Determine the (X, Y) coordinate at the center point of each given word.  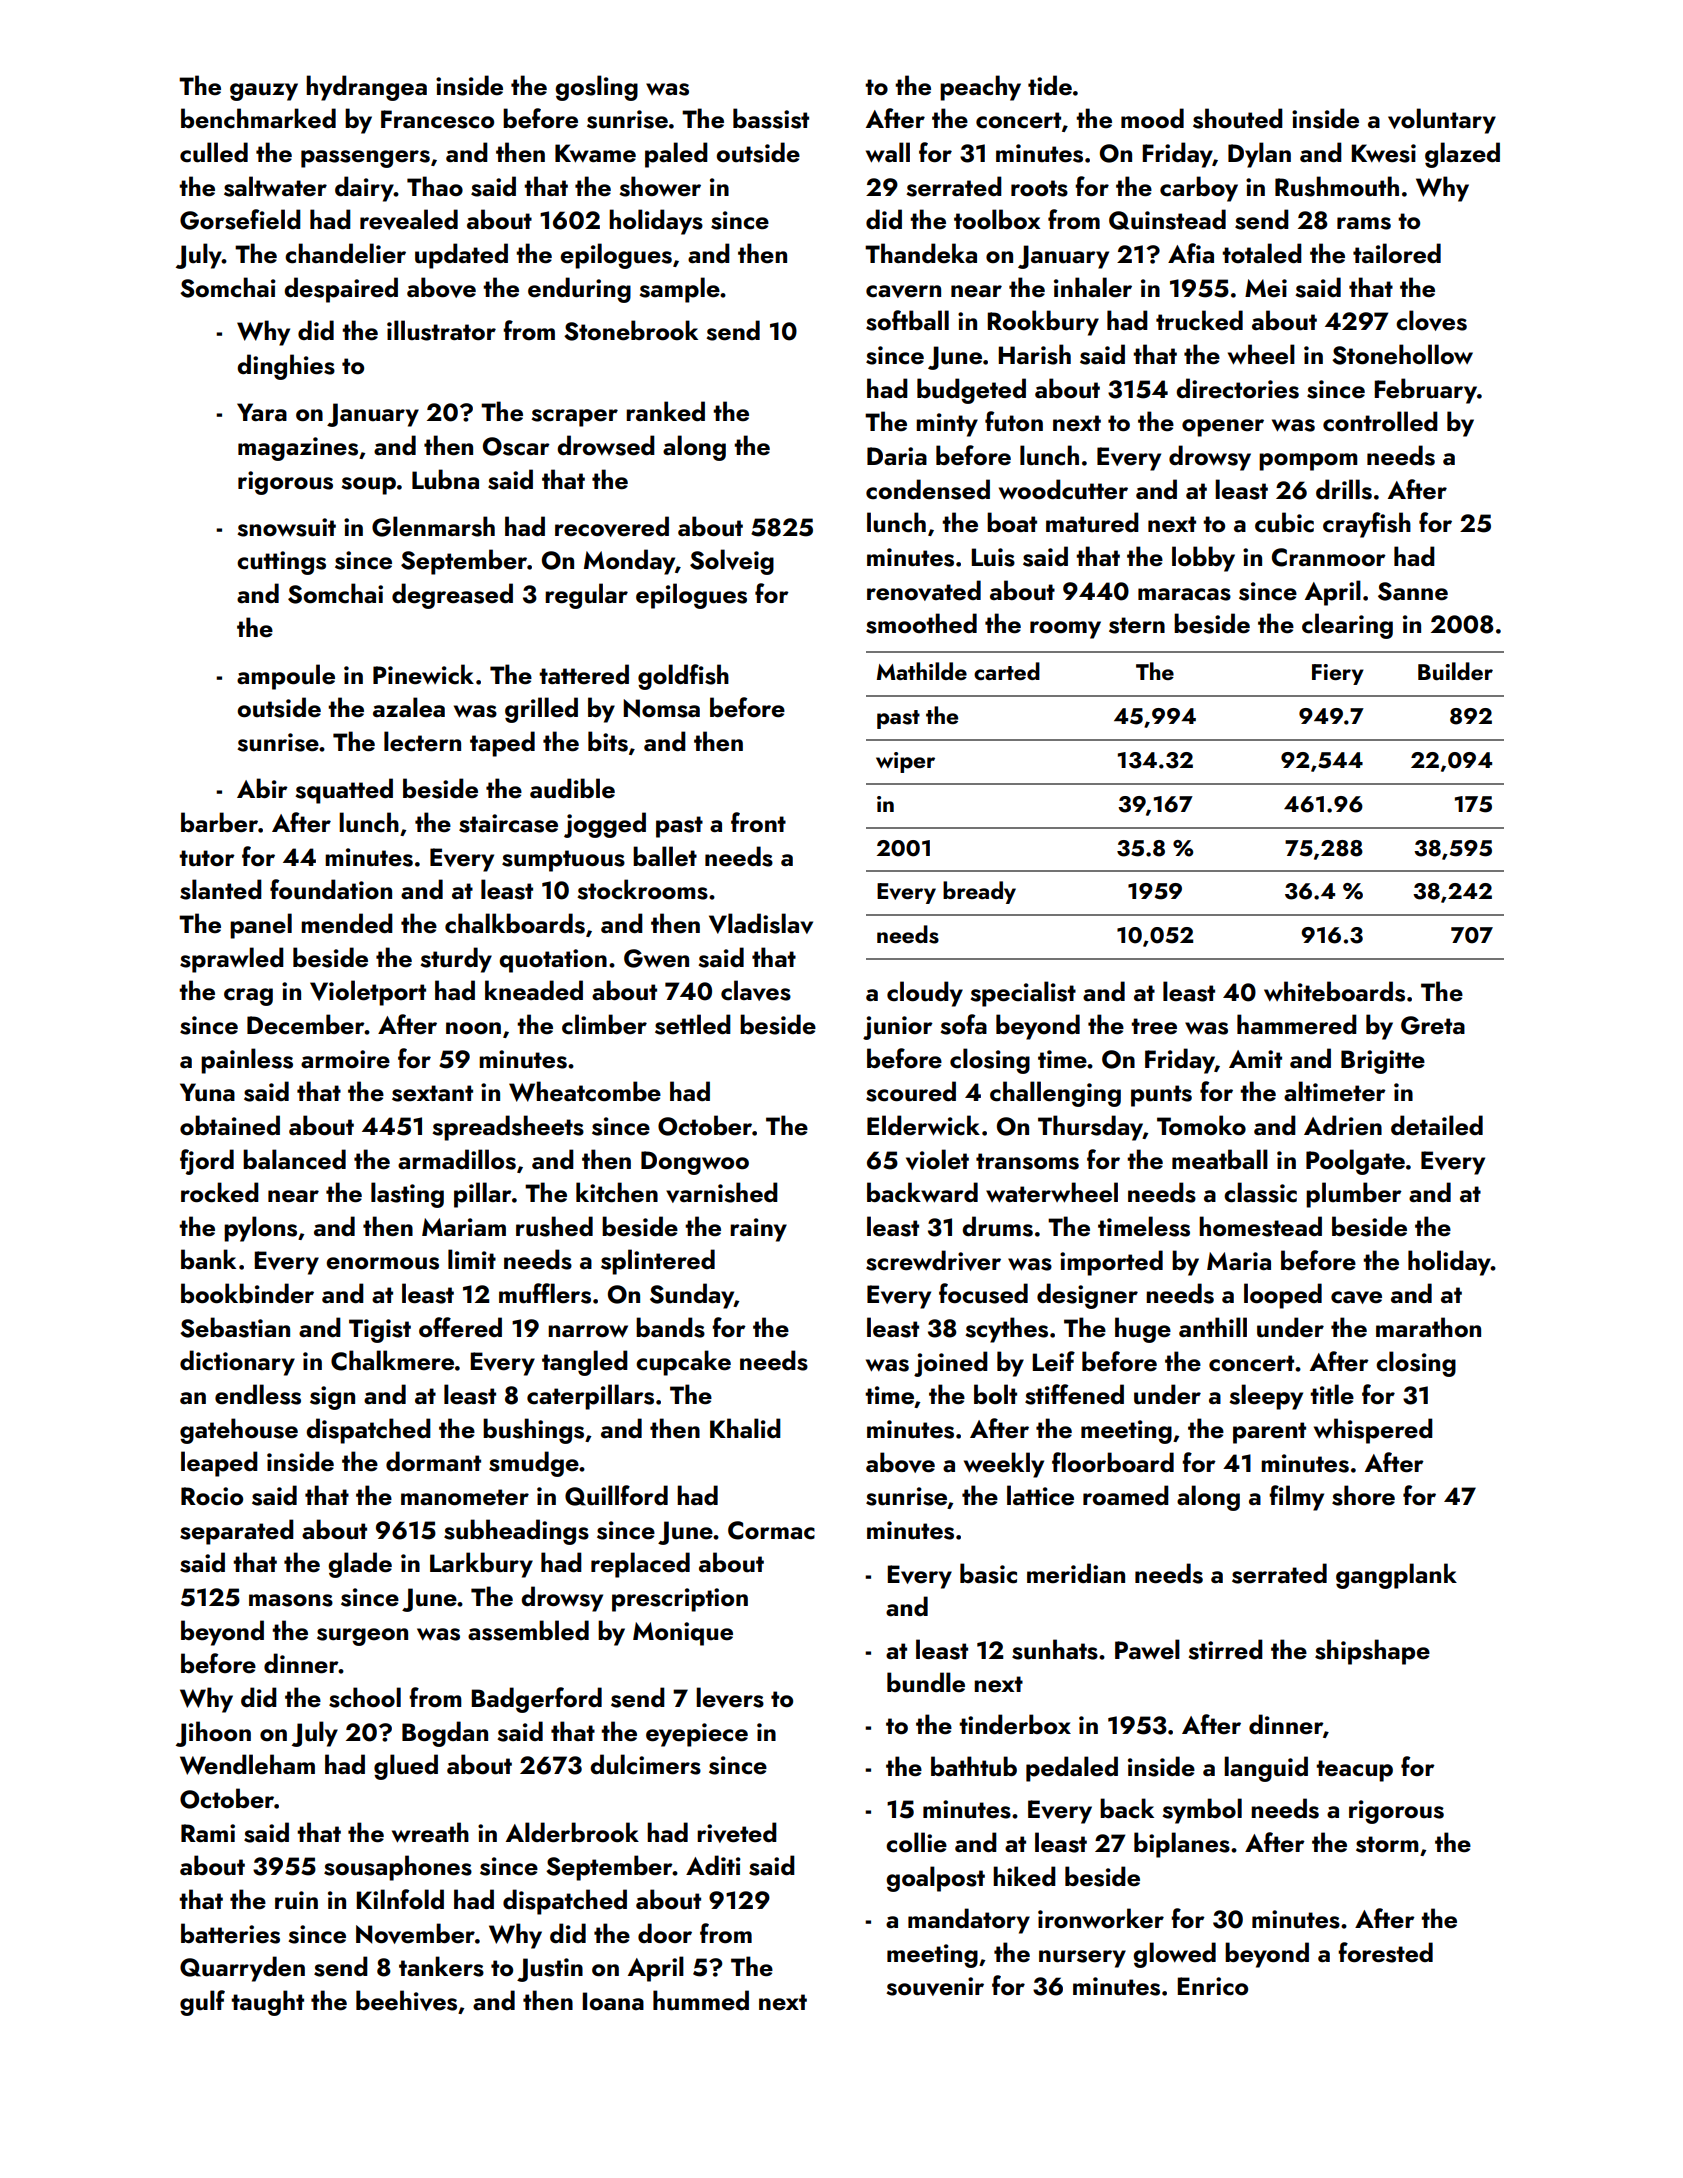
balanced (294, 1159)
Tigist (380, 1331)
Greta (1433, 1025)
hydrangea (366, 88)
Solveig (732, 562)
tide (1050, 85)
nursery (1082, 1959)
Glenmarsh (433, 526)
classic (1260, 1192)
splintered (658, 1262)
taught (267, 2003)
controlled (1380, 421)
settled (693, 1024)
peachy (980, 88)
